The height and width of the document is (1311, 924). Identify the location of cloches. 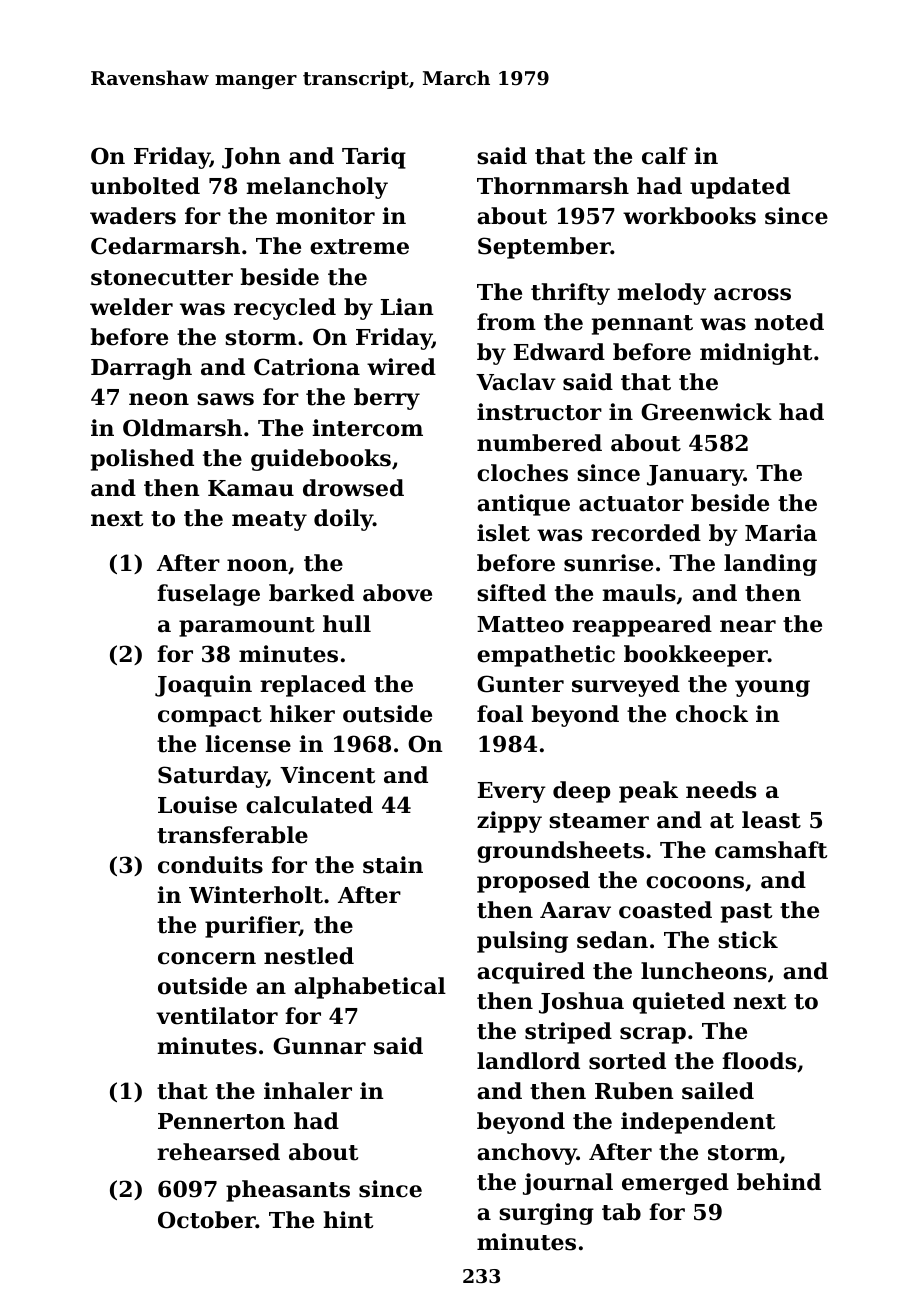
(522, 473).
